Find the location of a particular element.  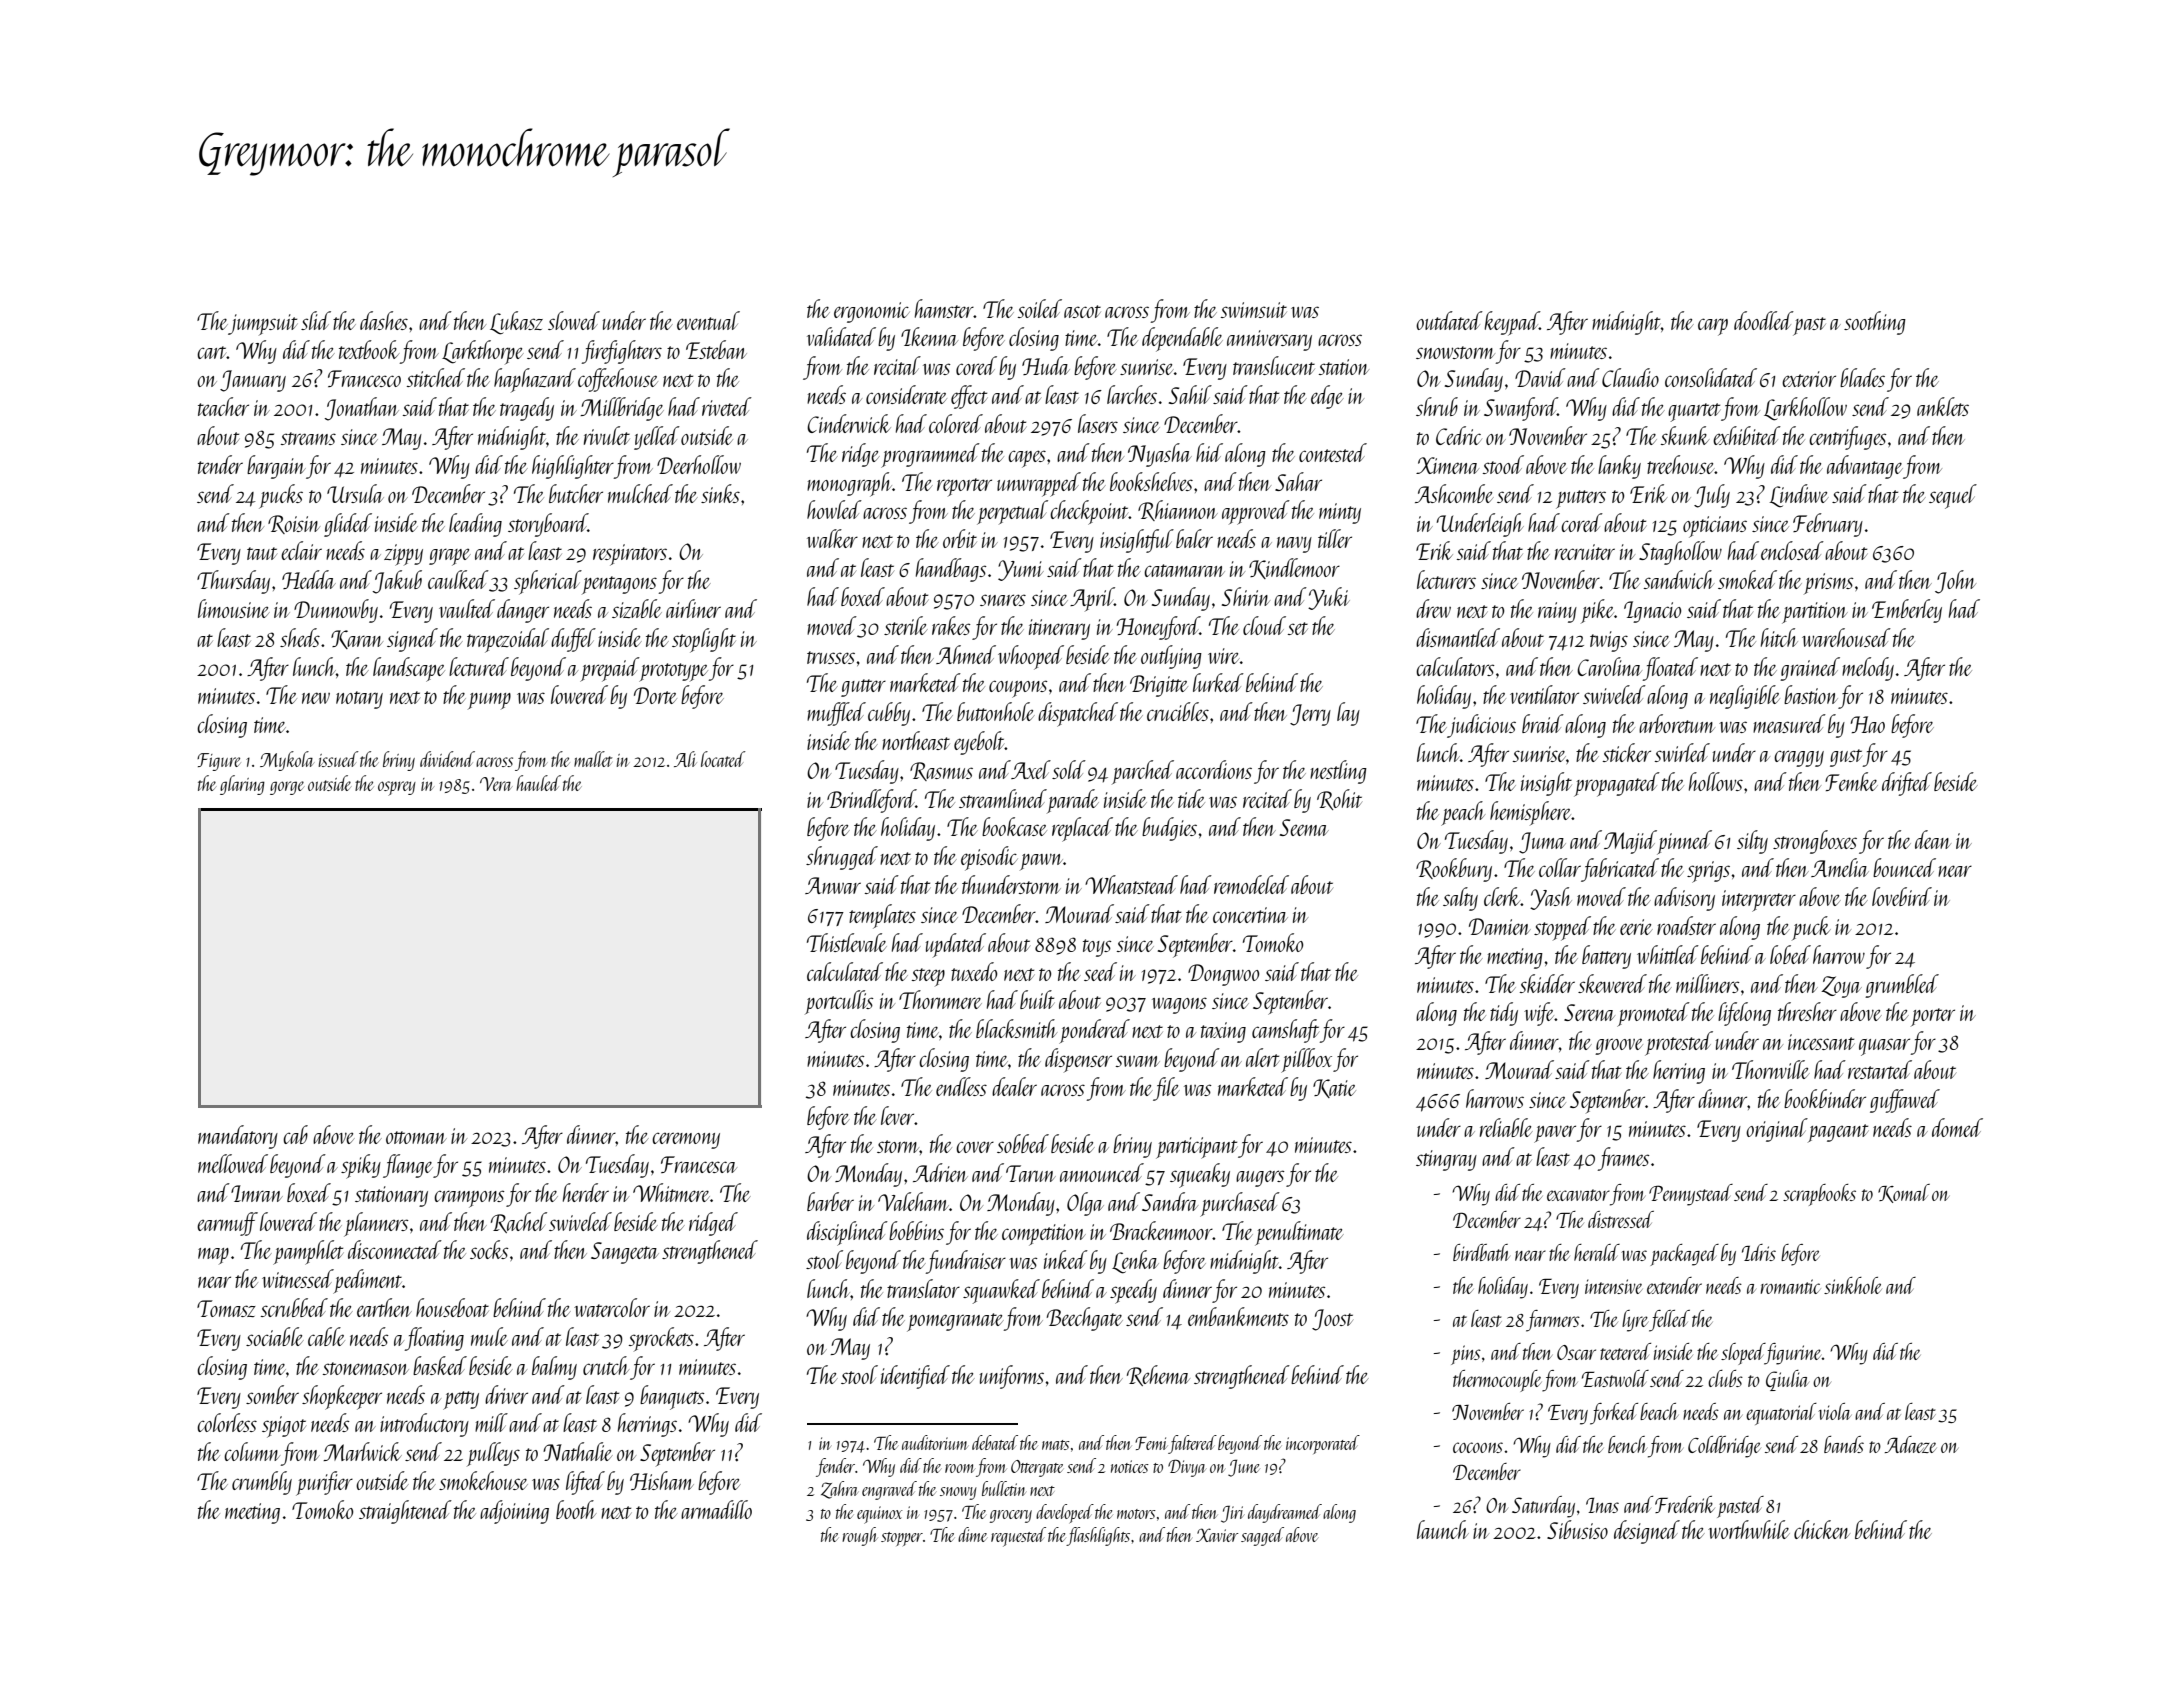

sequel is located at coordinates (1953, 496).
